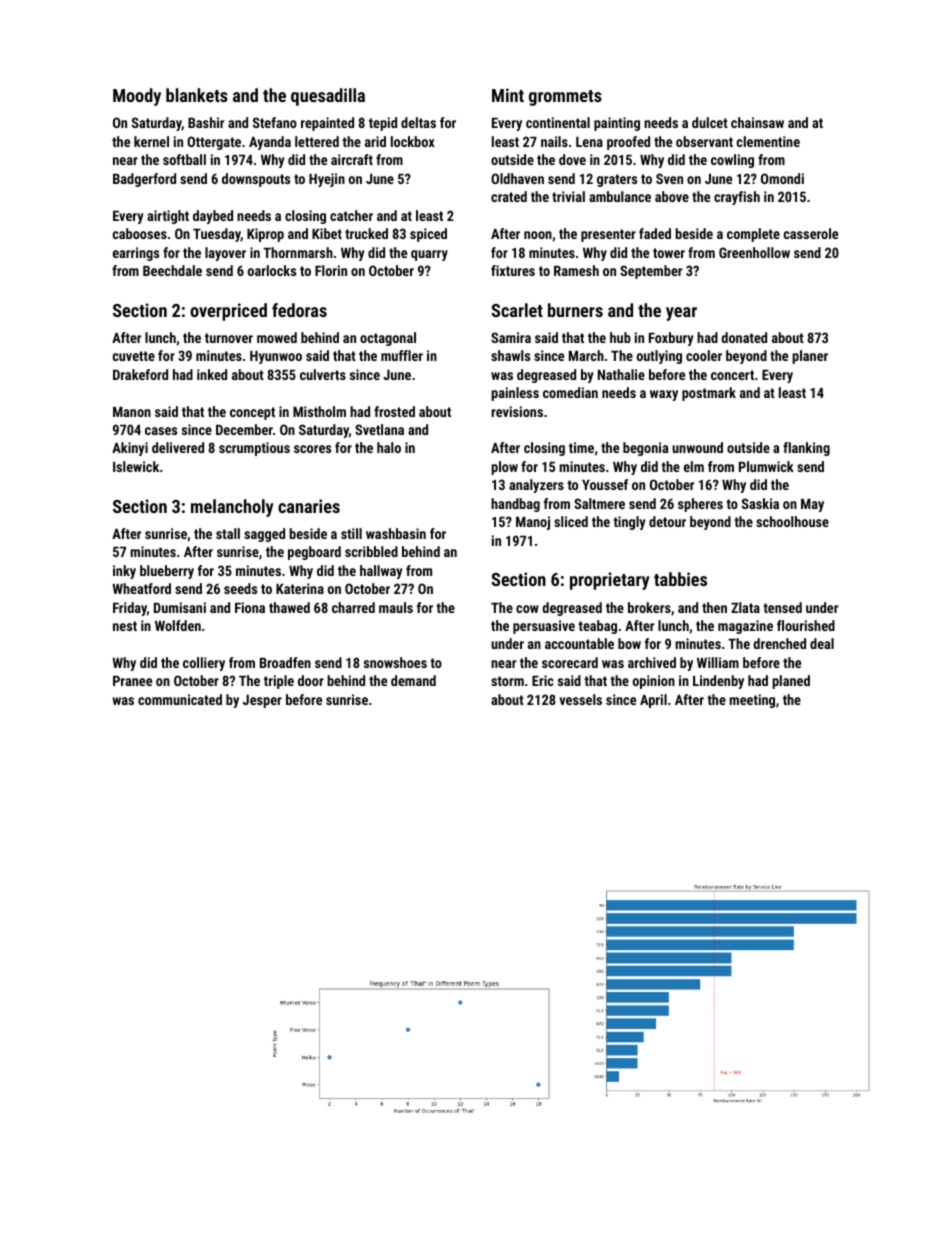  I want to click on culverts, so click(323, 374).
